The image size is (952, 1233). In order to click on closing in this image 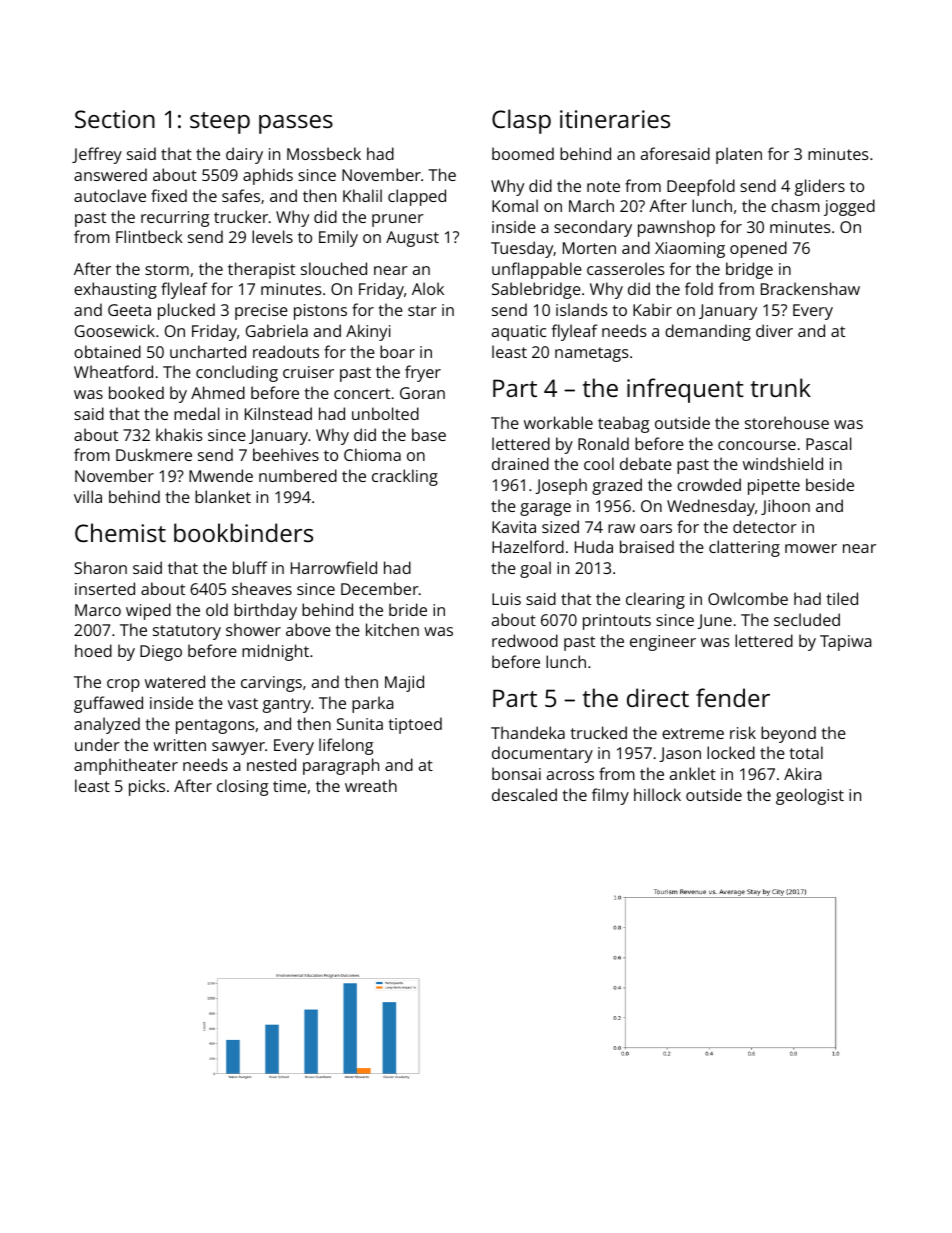, I will do `click(242, 787)`.
